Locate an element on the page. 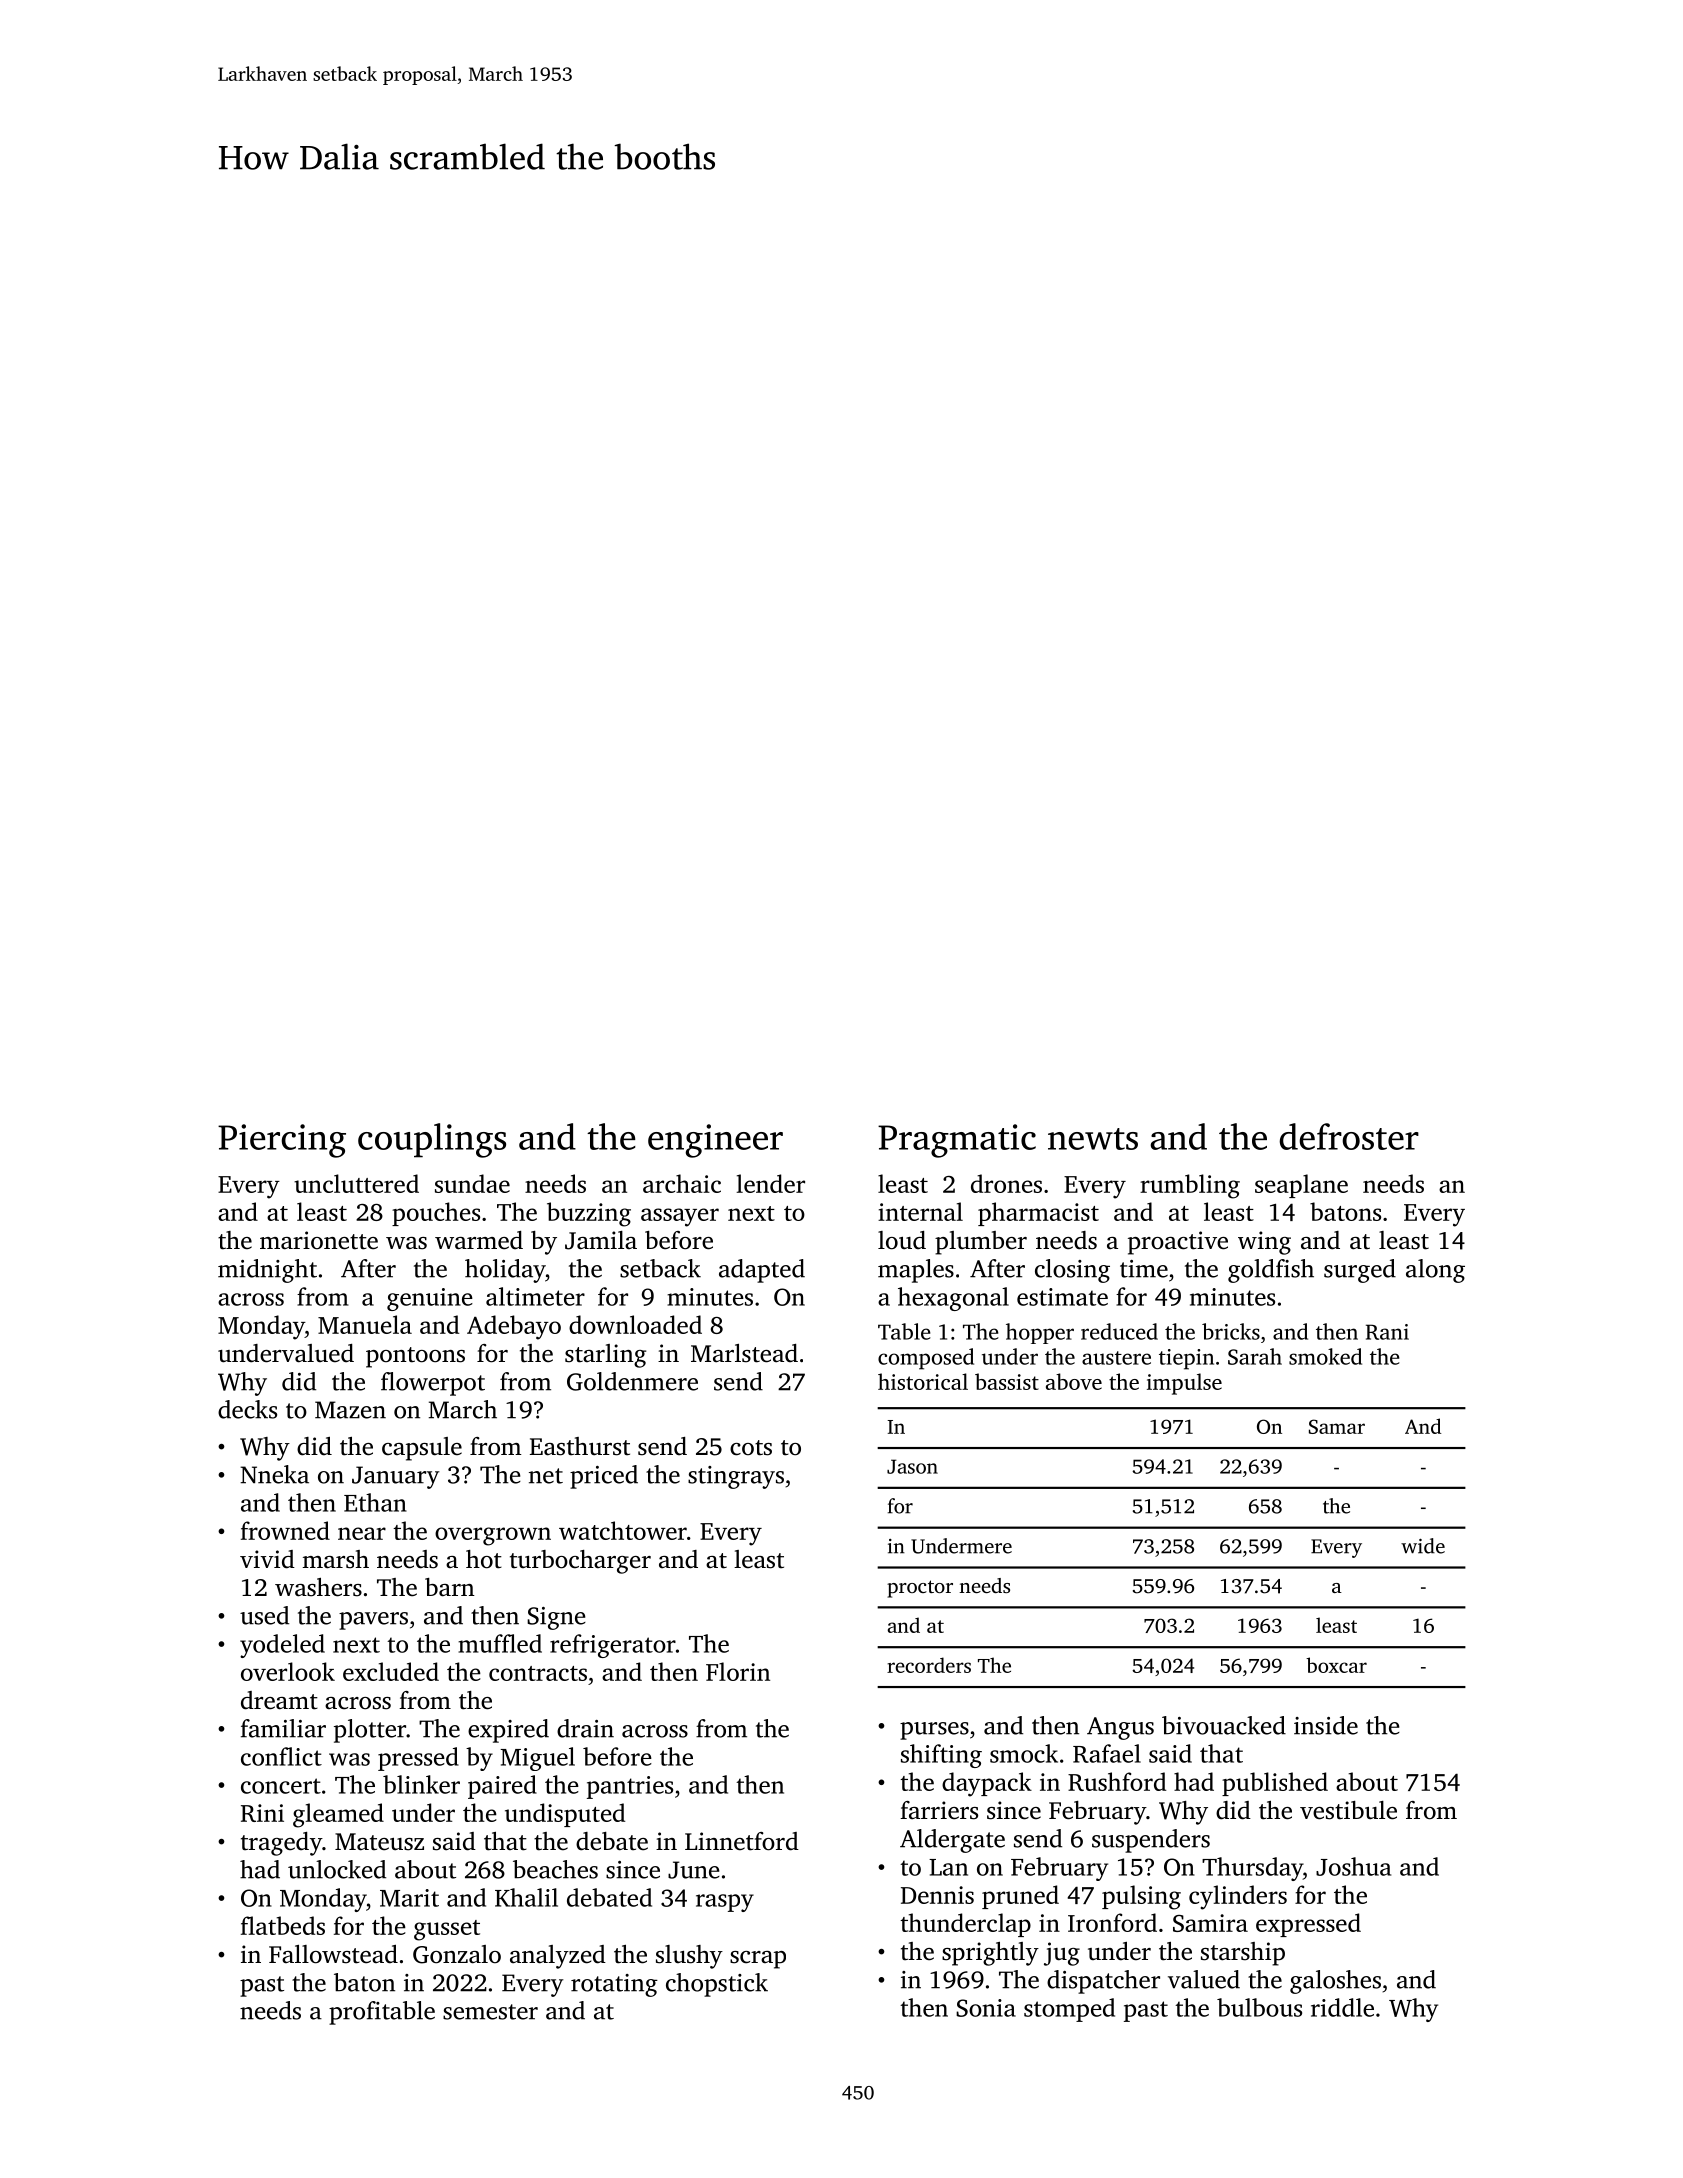 The image size is (1683, 2178). engineer is located at coordinates (715, 1141).
